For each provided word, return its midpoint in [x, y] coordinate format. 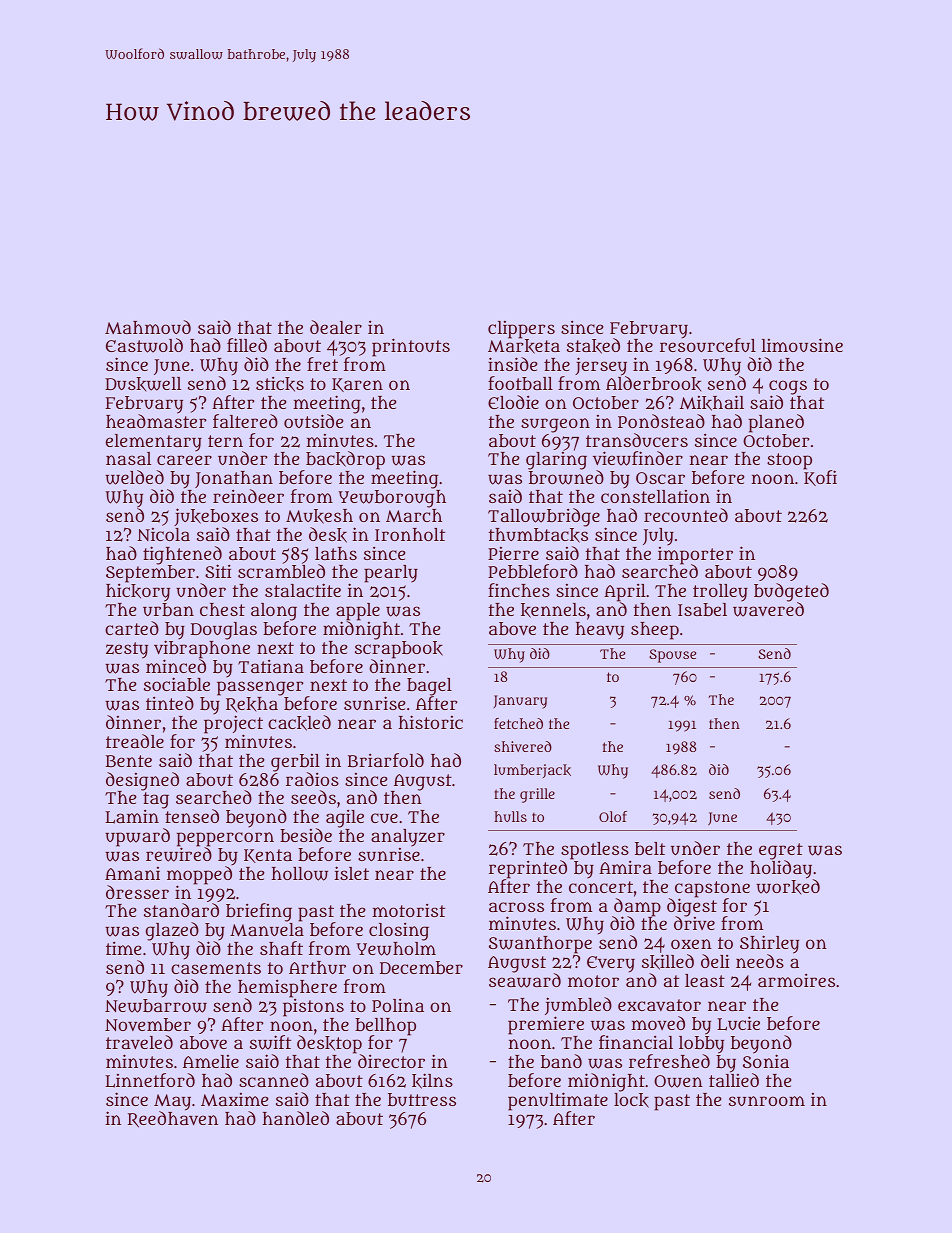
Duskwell [143, 384]
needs [760, 961]
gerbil [295, 763]
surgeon [555, 425]
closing [399, 932]
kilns [432, 1081]
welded [134, 477]
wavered [768, 610]
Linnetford [150, 1080]
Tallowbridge [544, 517]
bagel [429, 687]
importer [695, 556]
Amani [132, 873]
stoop [789, 461]
